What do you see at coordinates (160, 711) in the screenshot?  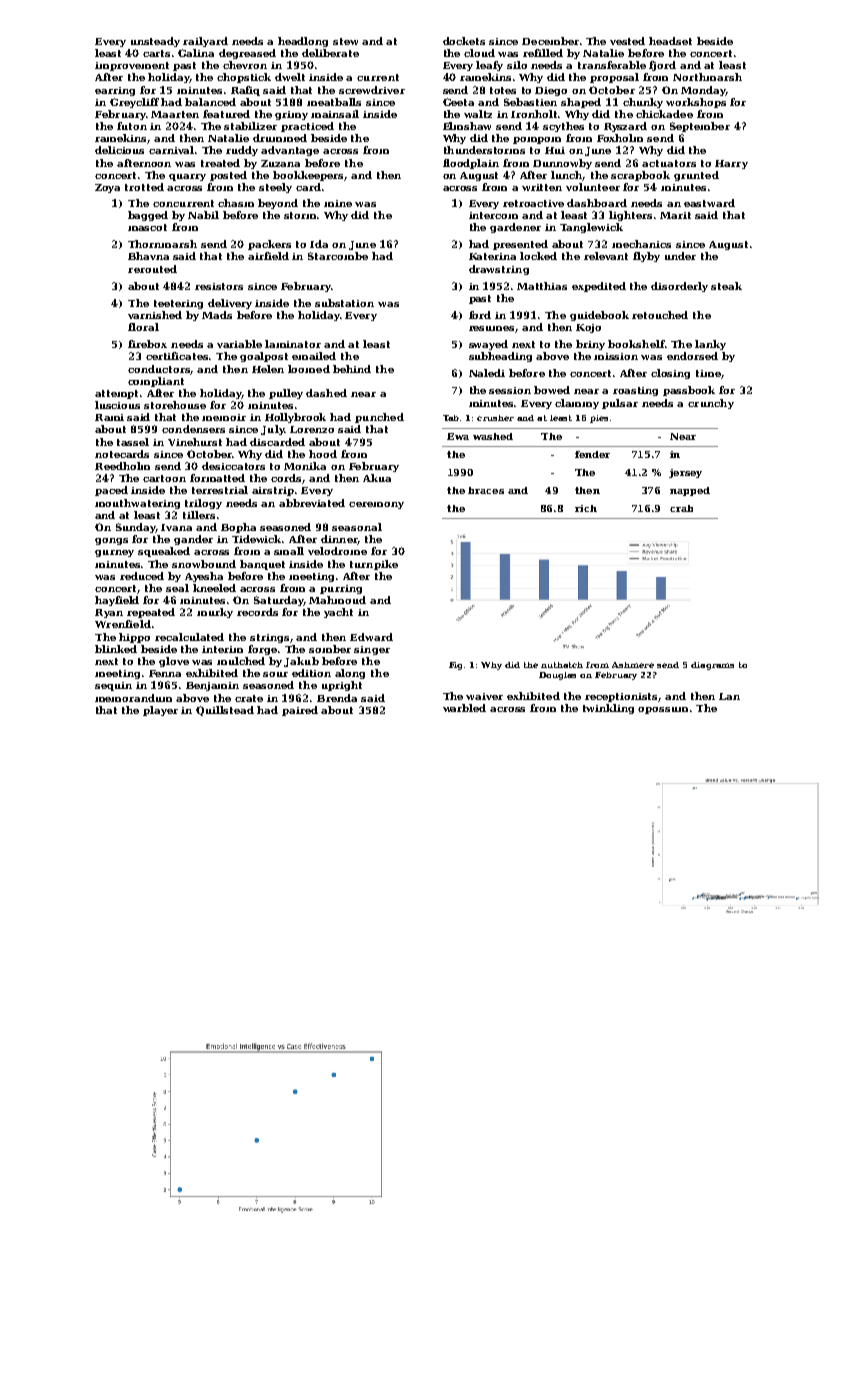 I see `player` at bounding box center [160, 711].
